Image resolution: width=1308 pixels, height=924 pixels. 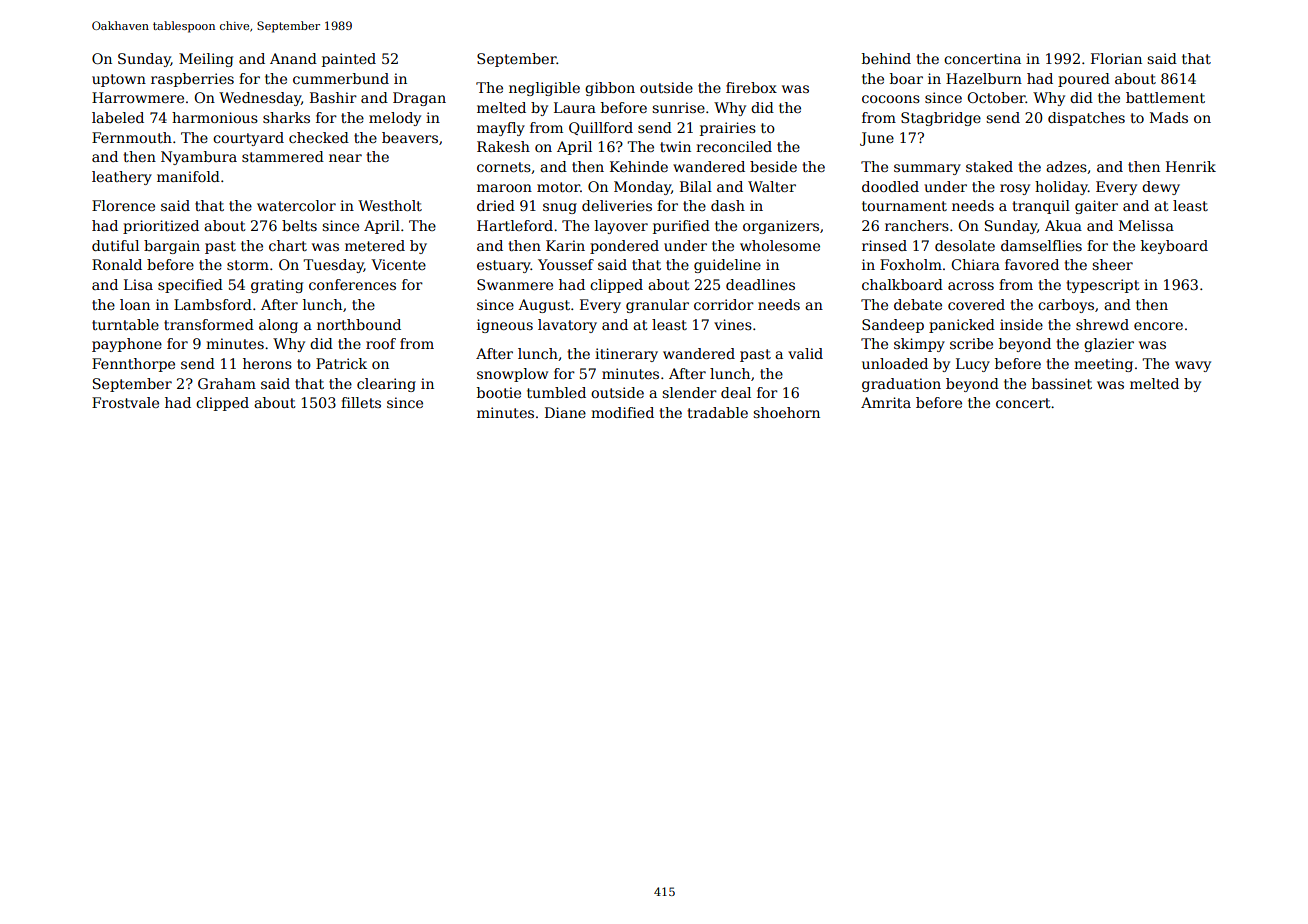 What do you see at coordinates (117, 264) in the image?
I see `Ronald` at bounding box center [117, 264].
